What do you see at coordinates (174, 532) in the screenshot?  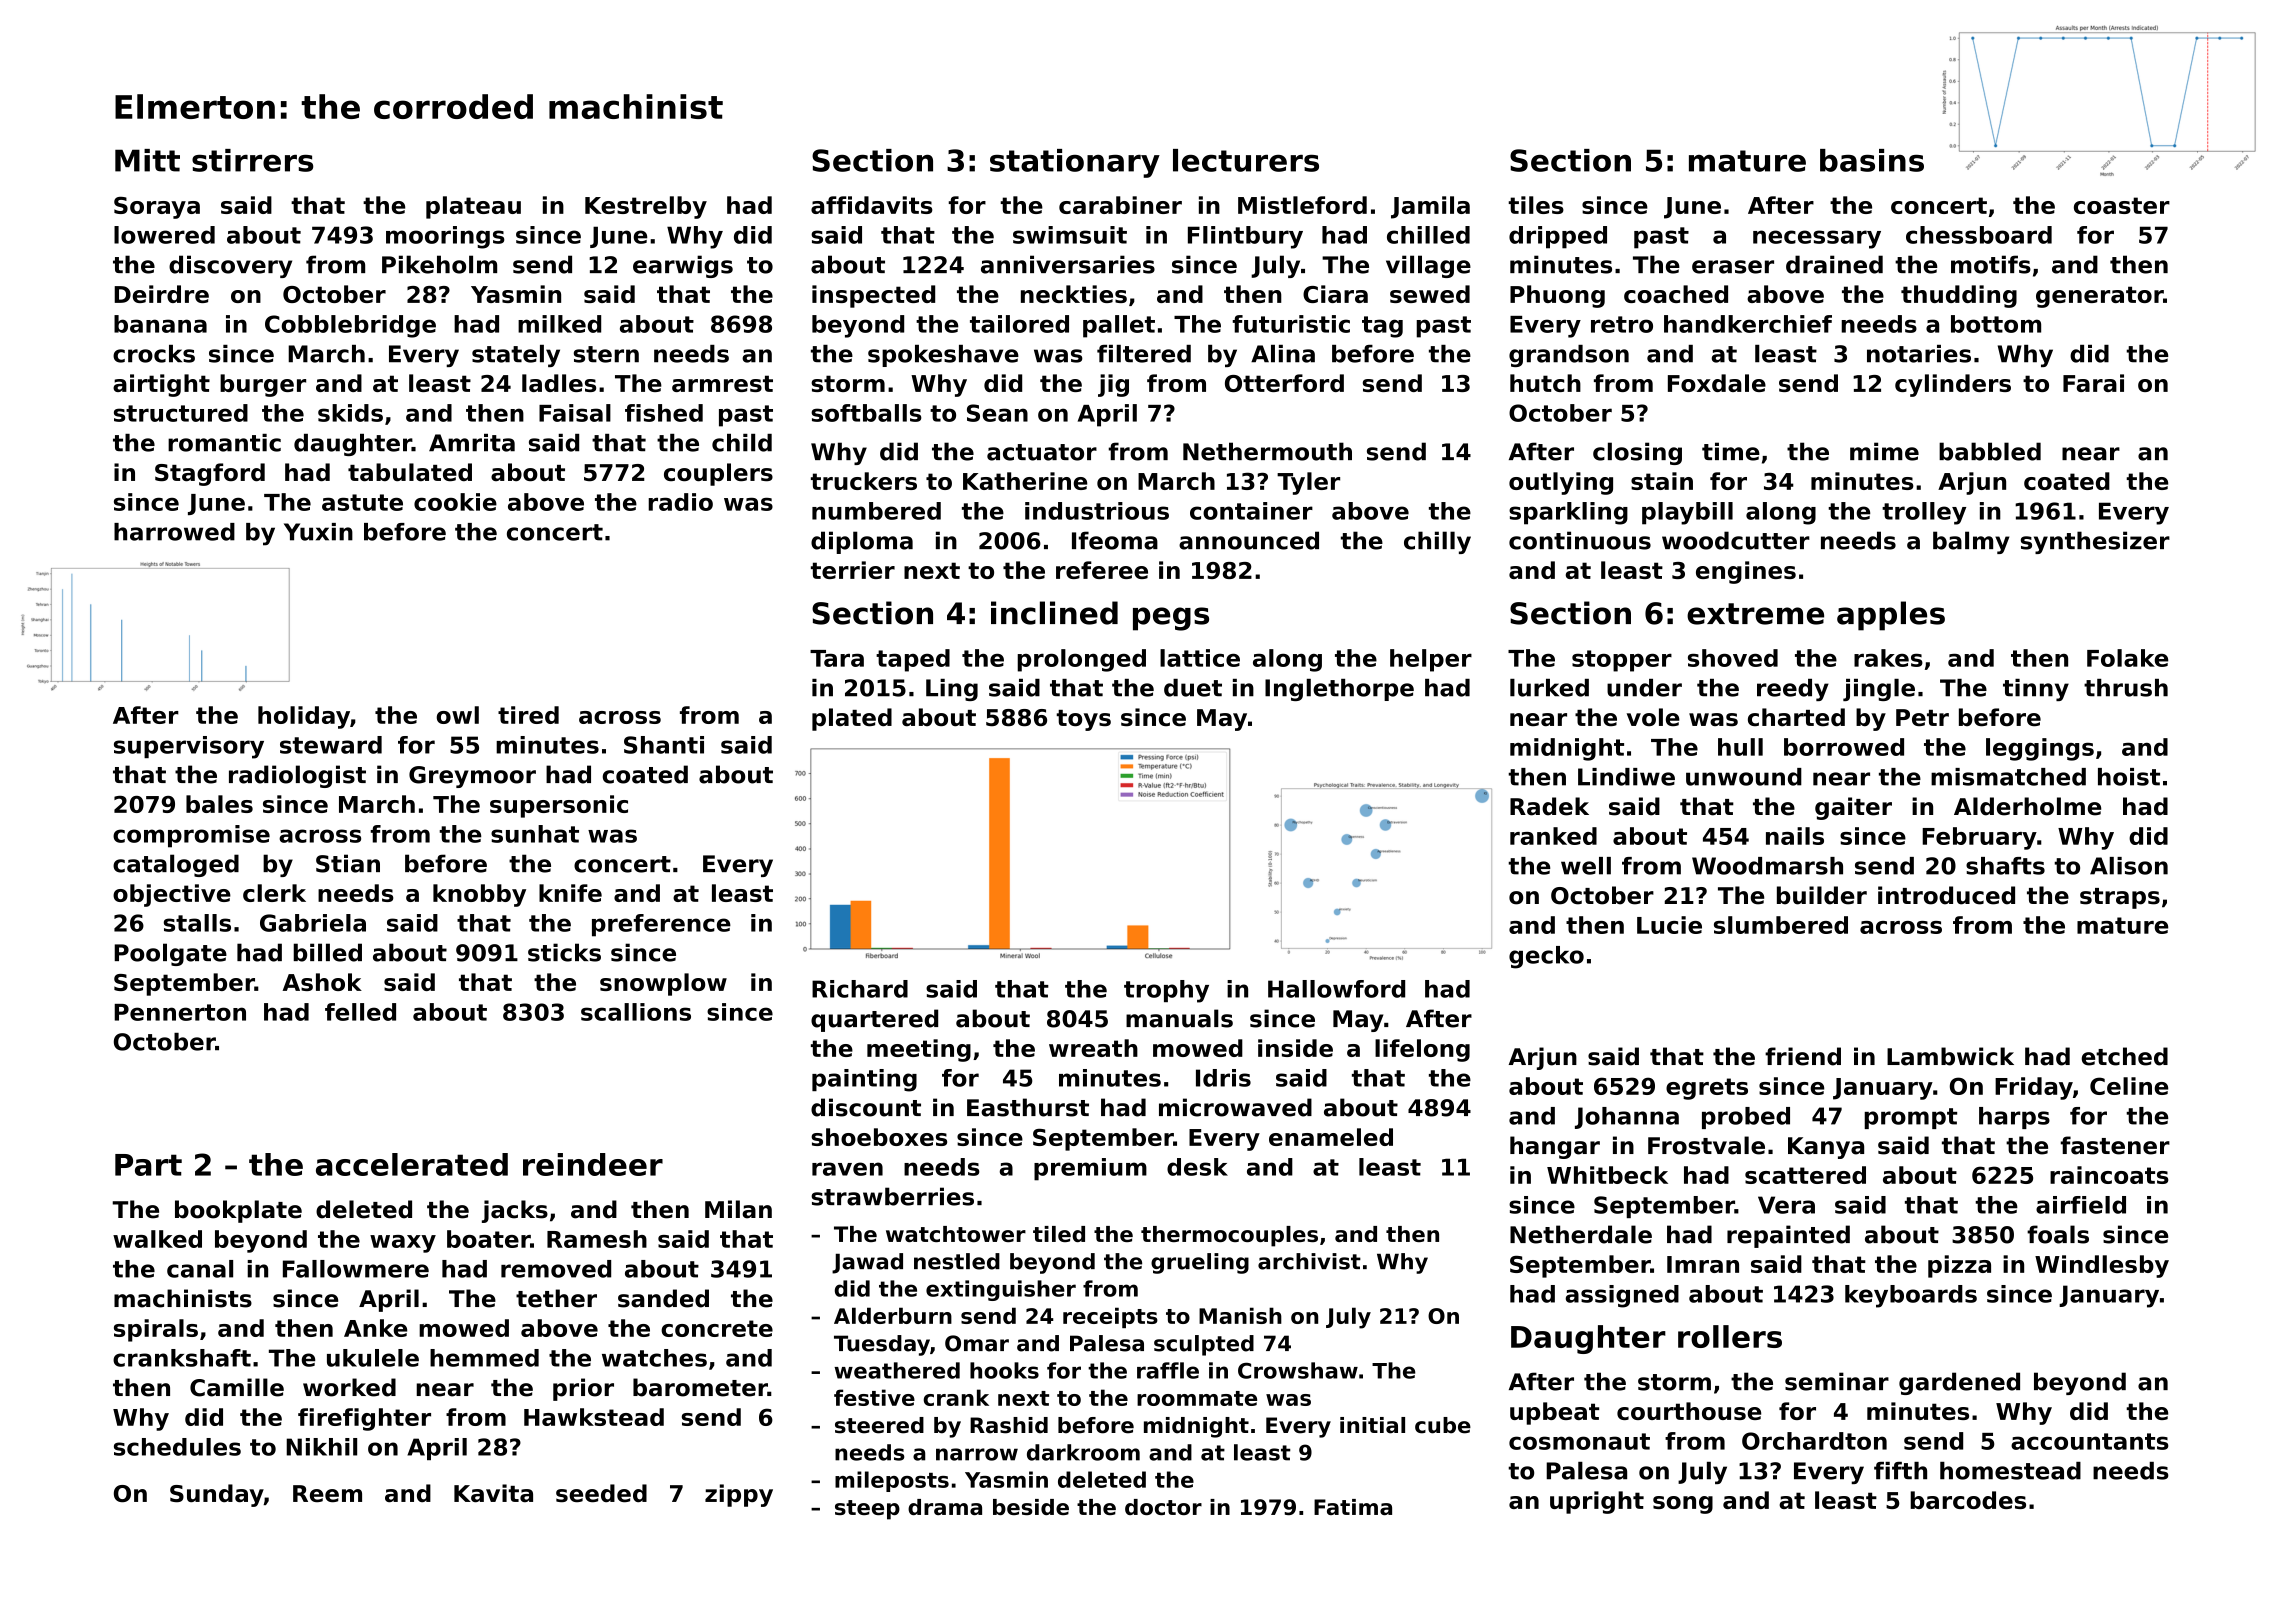 I see `harrowed` at bounding box center [174, 532].
